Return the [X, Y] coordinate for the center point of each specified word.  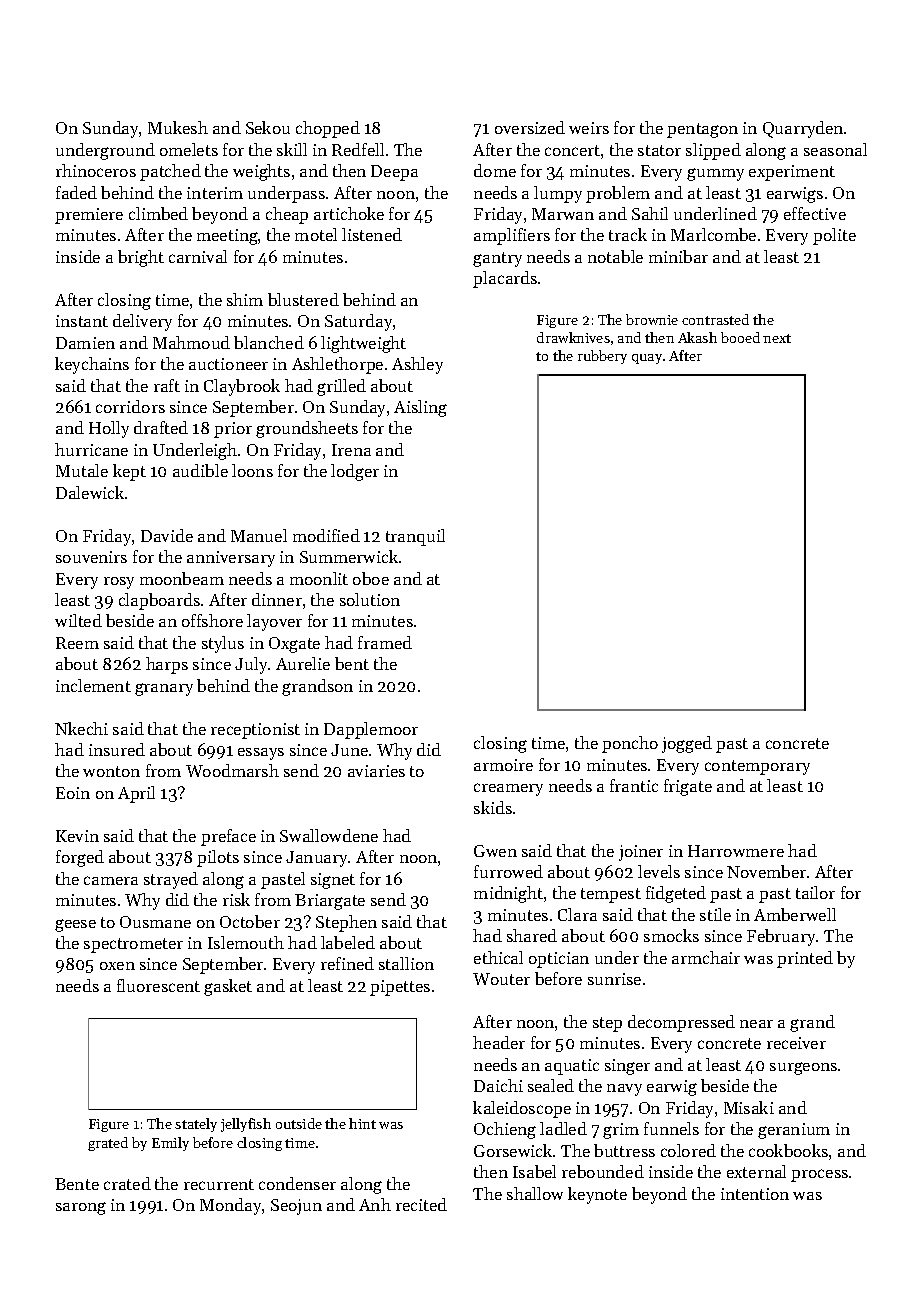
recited [421, 1204]
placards [505, 279]
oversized [530, 127]
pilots [218, 858]
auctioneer [228, 364]
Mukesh [178, 127]
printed [805, 959]
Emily [170, 1144]
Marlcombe [713, 234]
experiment [792, 173]
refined [347, 963]
